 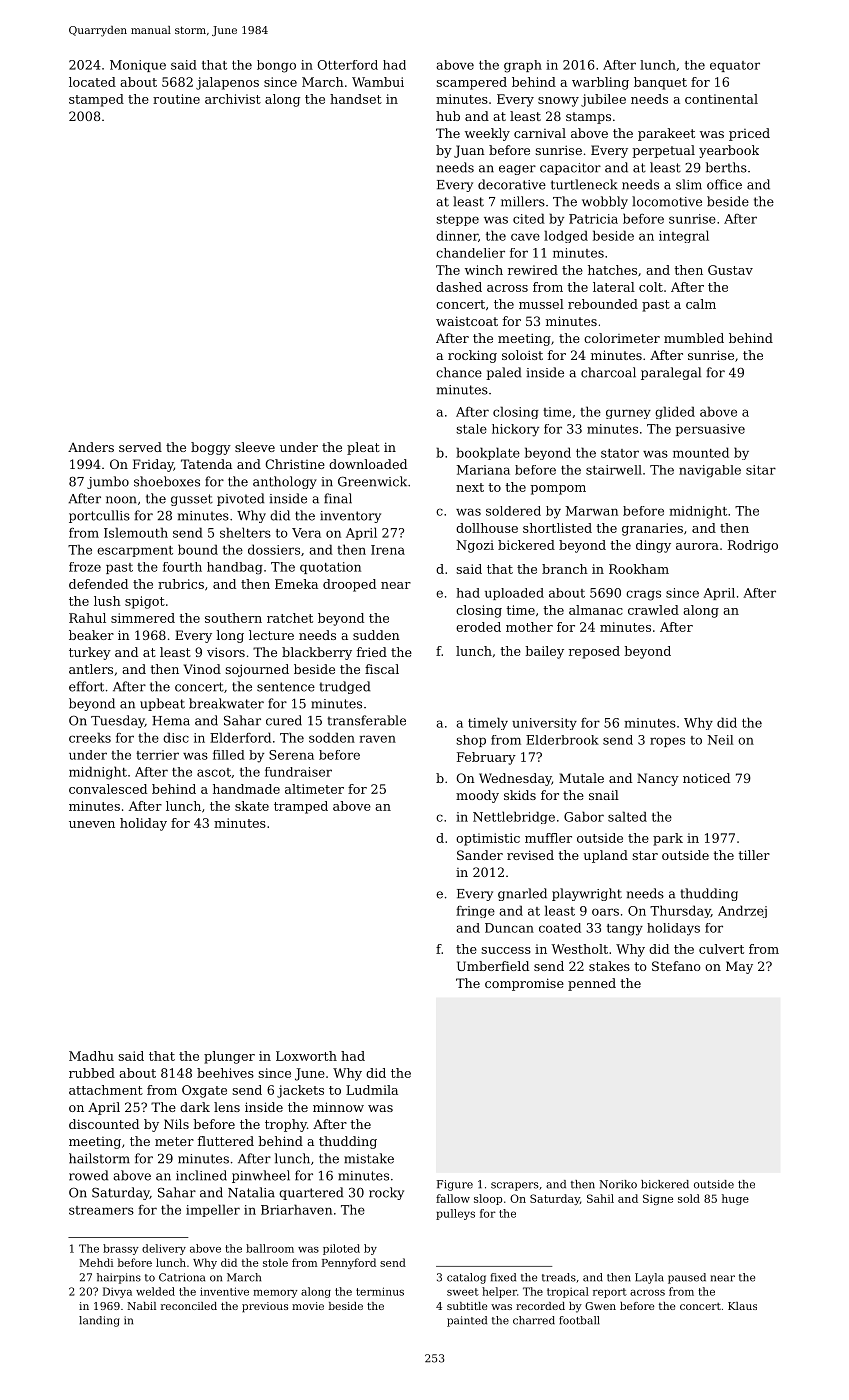 What do you see at coordinates (457, 220) in the screenshot?
I see `steppe` at bounding box center [457, 220].
